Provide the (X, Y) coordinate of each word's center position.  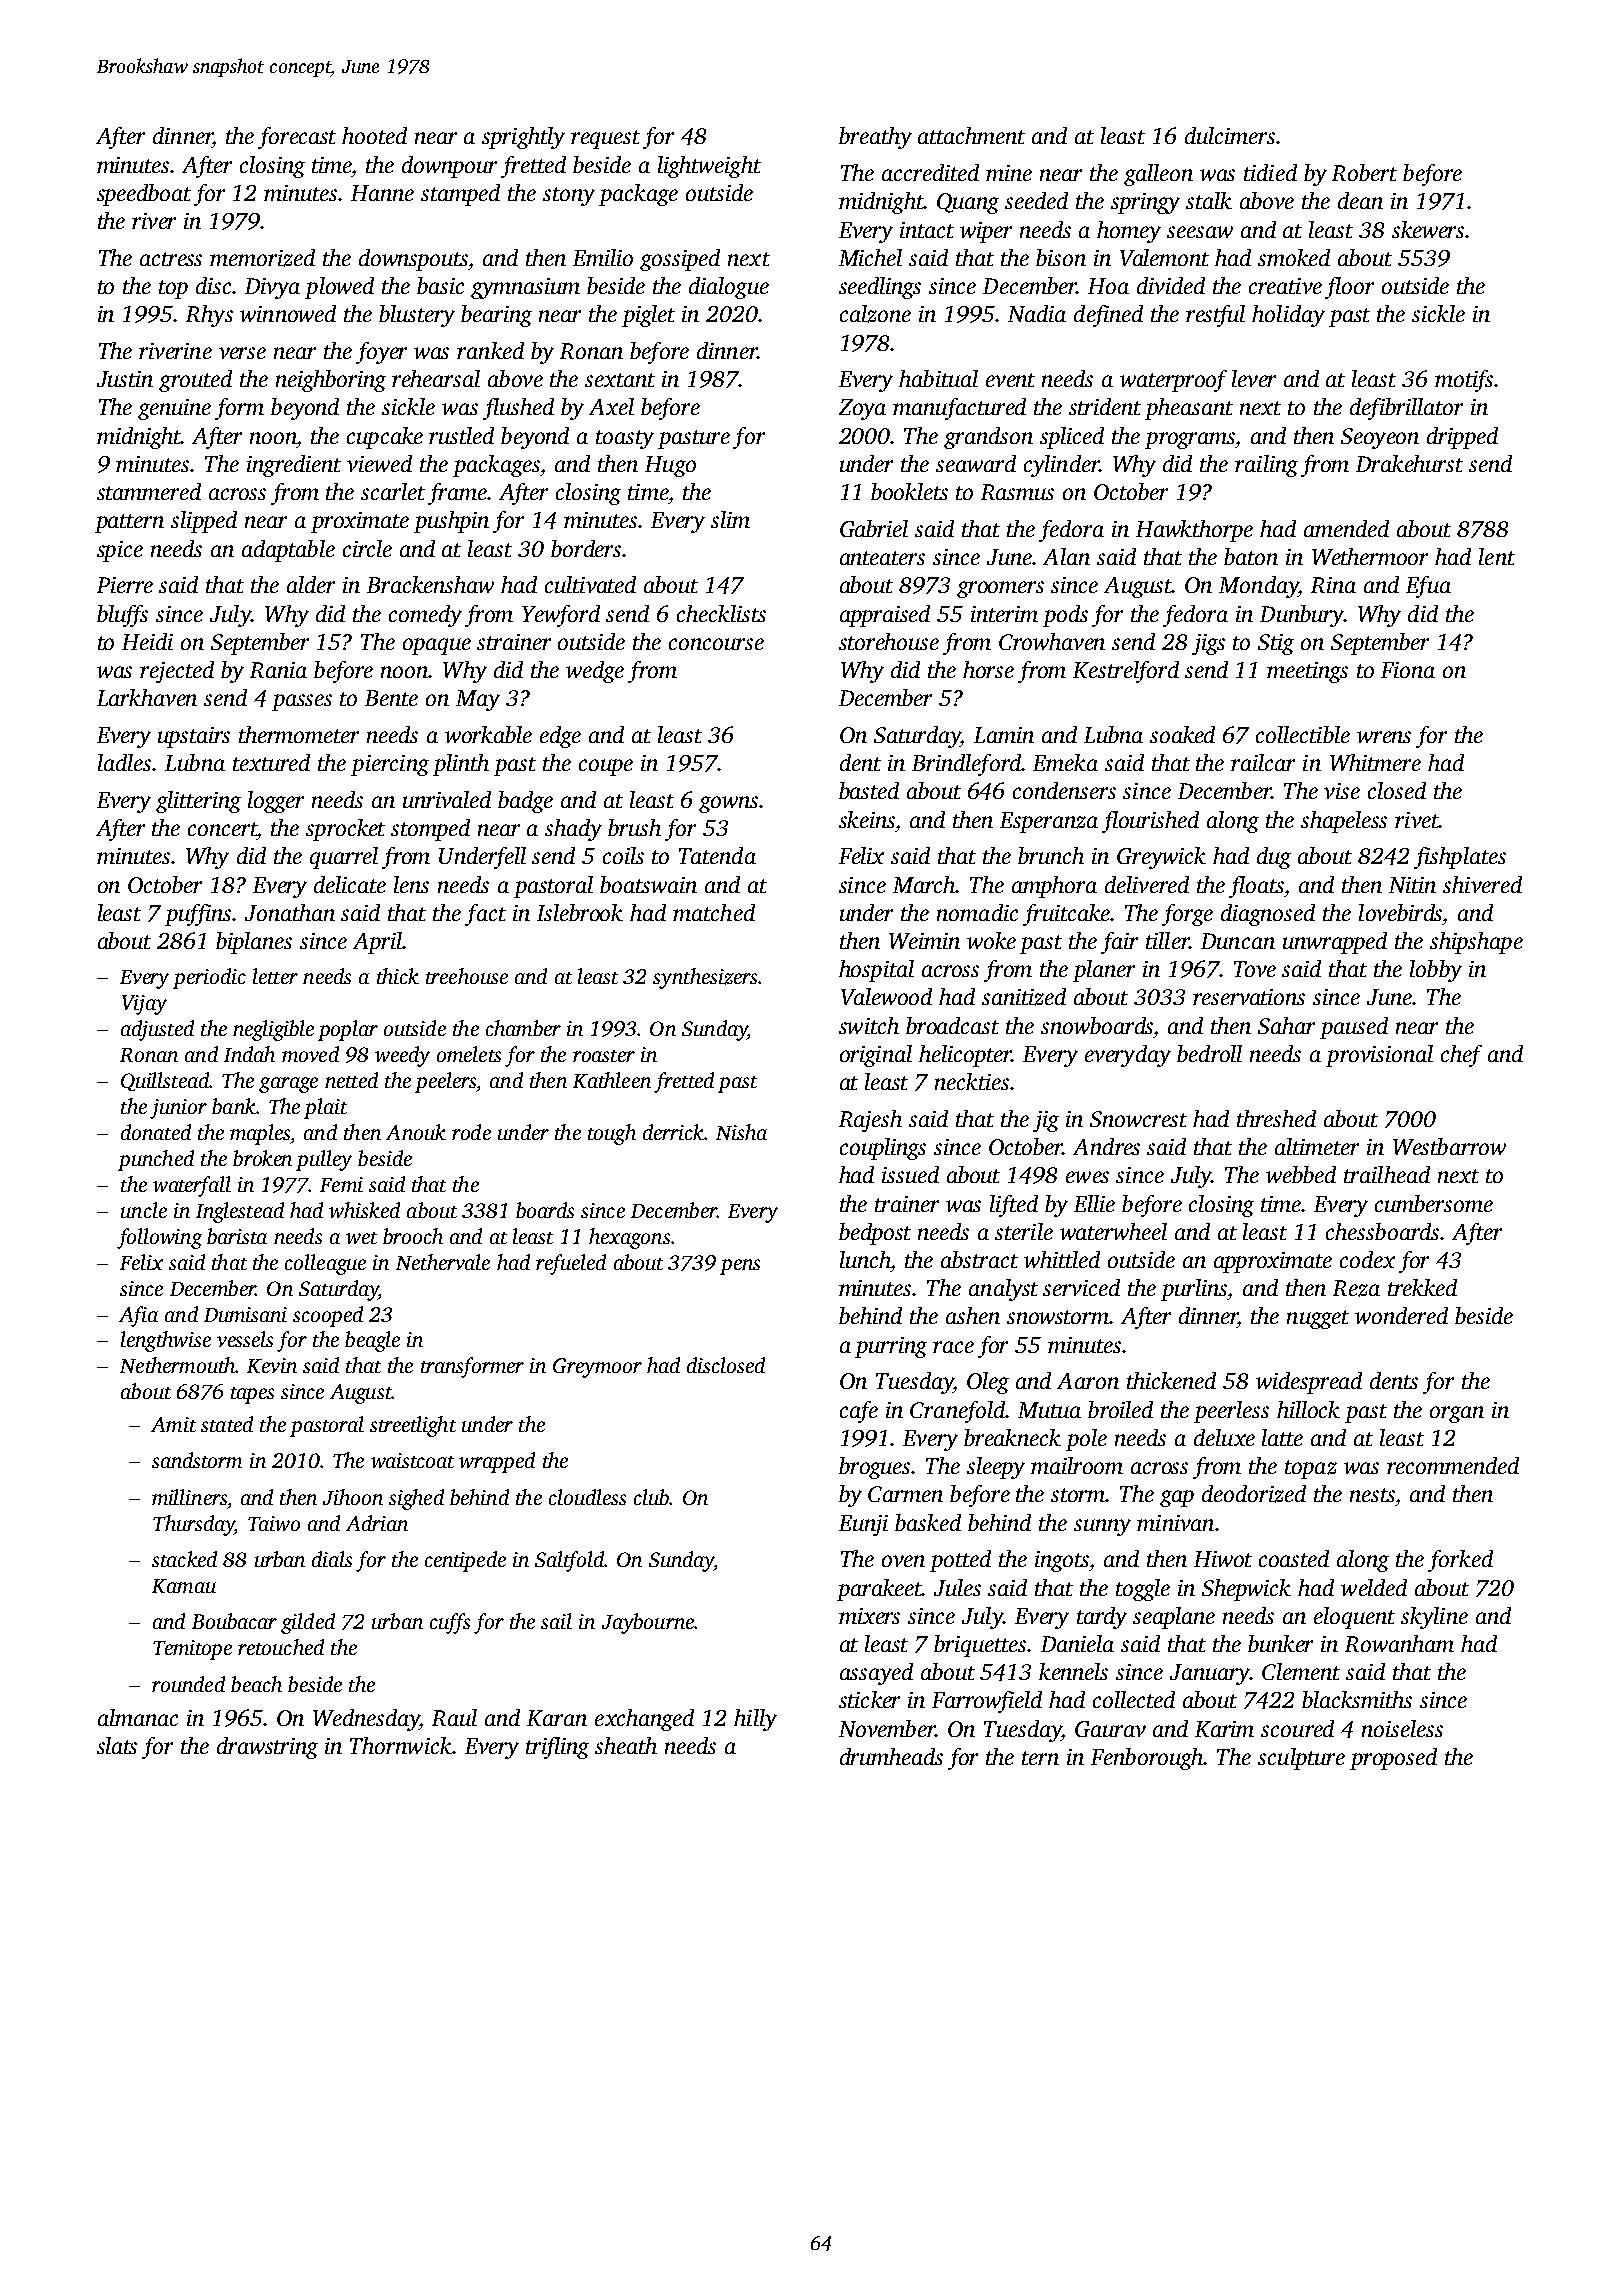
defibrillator (1406, 409)
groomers (1000, 589)
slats (117, 1745)
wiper (986, 232)
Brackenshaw (430, 584)
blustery (417, 316)
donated (156, 1132)
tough (612, 1134)
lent (1497, 556)
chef (1461, 1056)
